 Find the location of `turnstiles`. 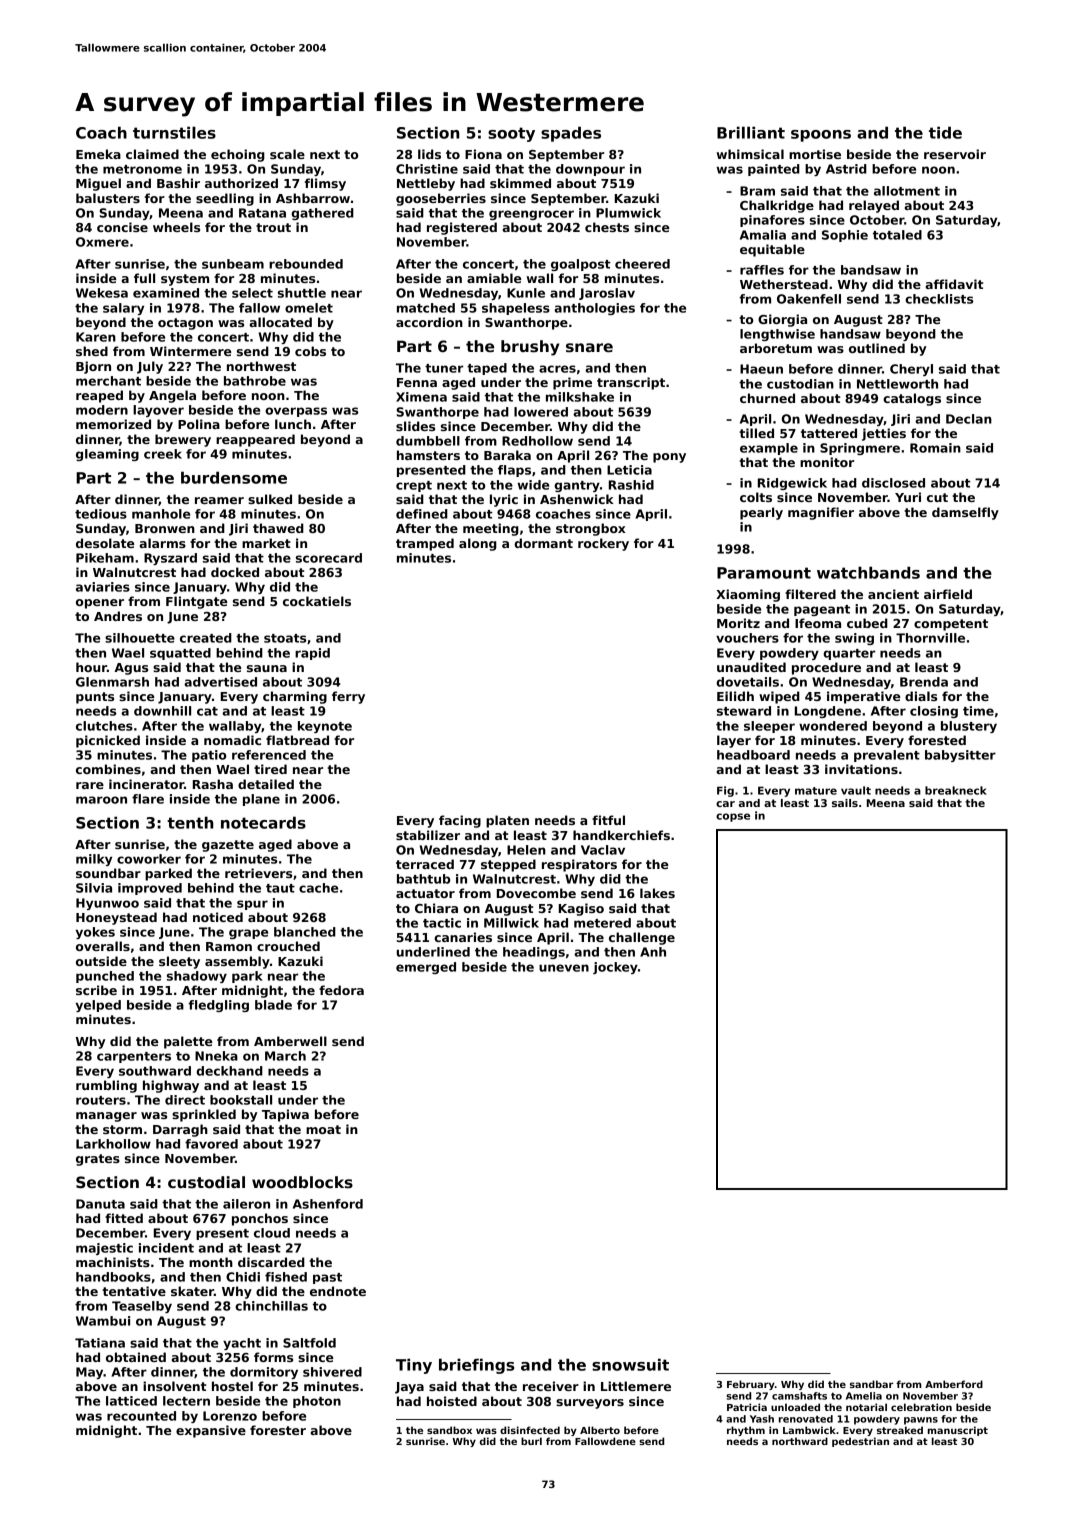

turnstiles is located at coordinates (174, 132).
